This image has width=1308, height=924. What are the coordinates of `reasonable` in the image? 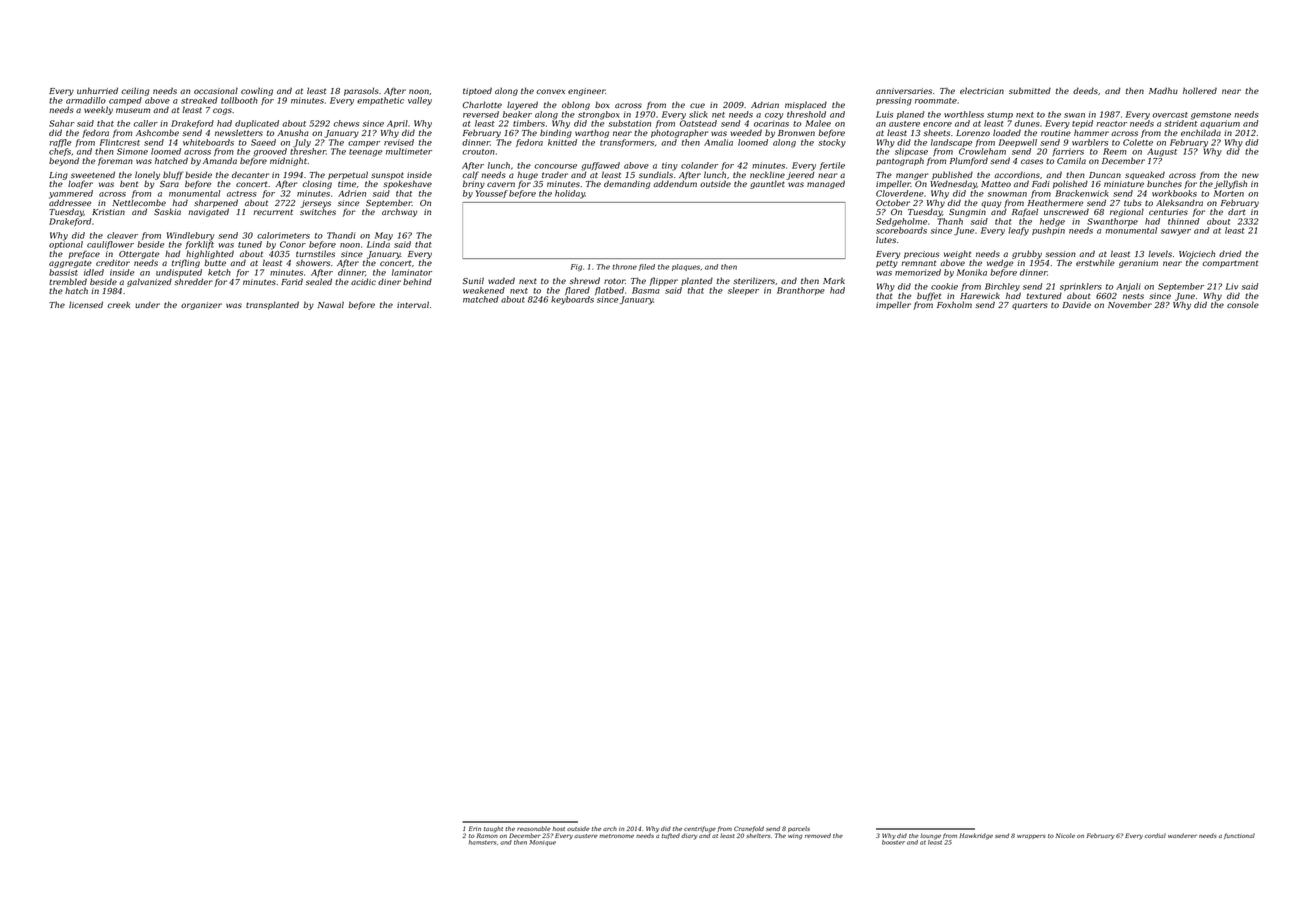 It's located at (534, 828).
